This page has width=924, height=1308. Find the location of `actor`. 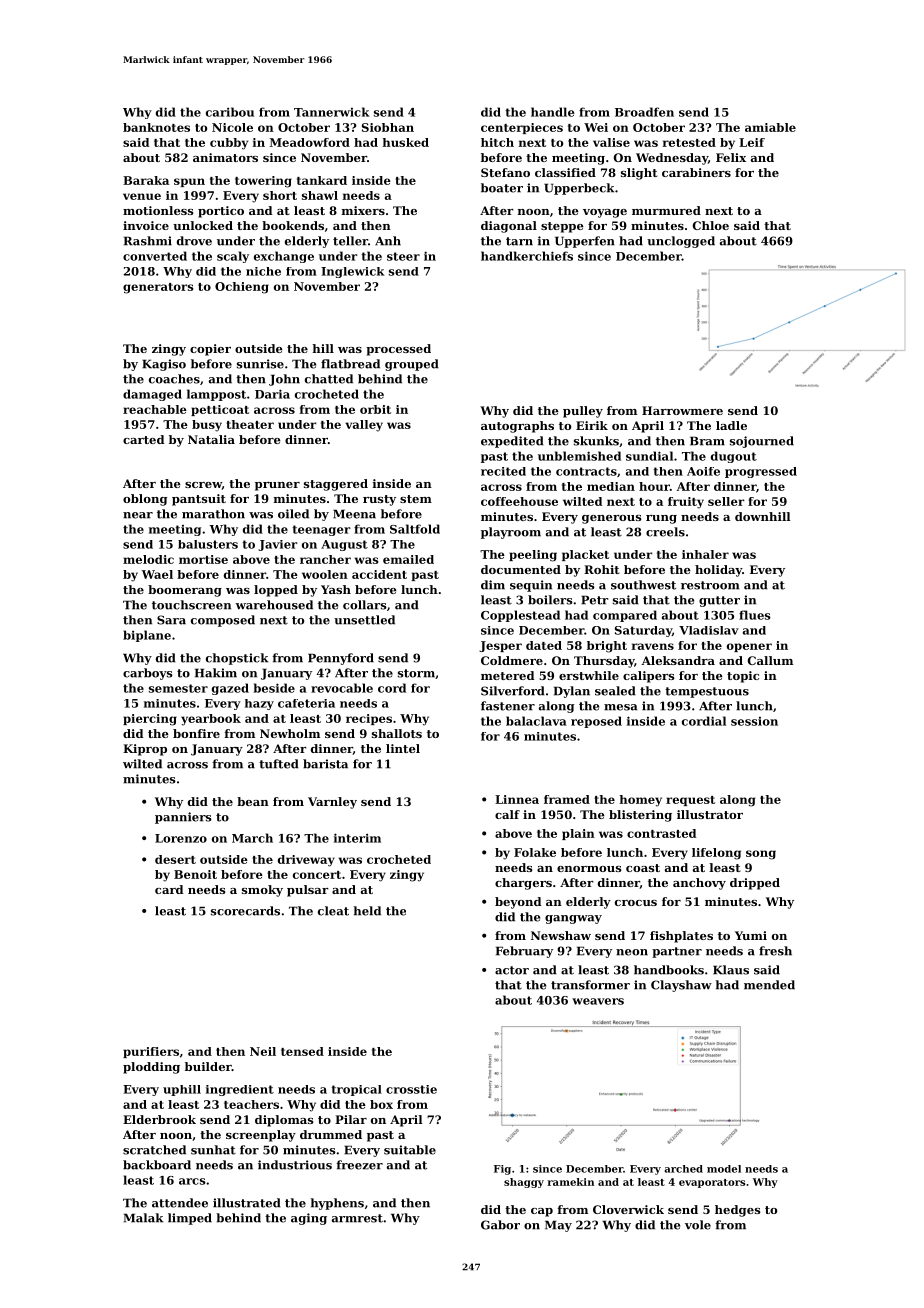

actor is located at coordinates (512, 970).
